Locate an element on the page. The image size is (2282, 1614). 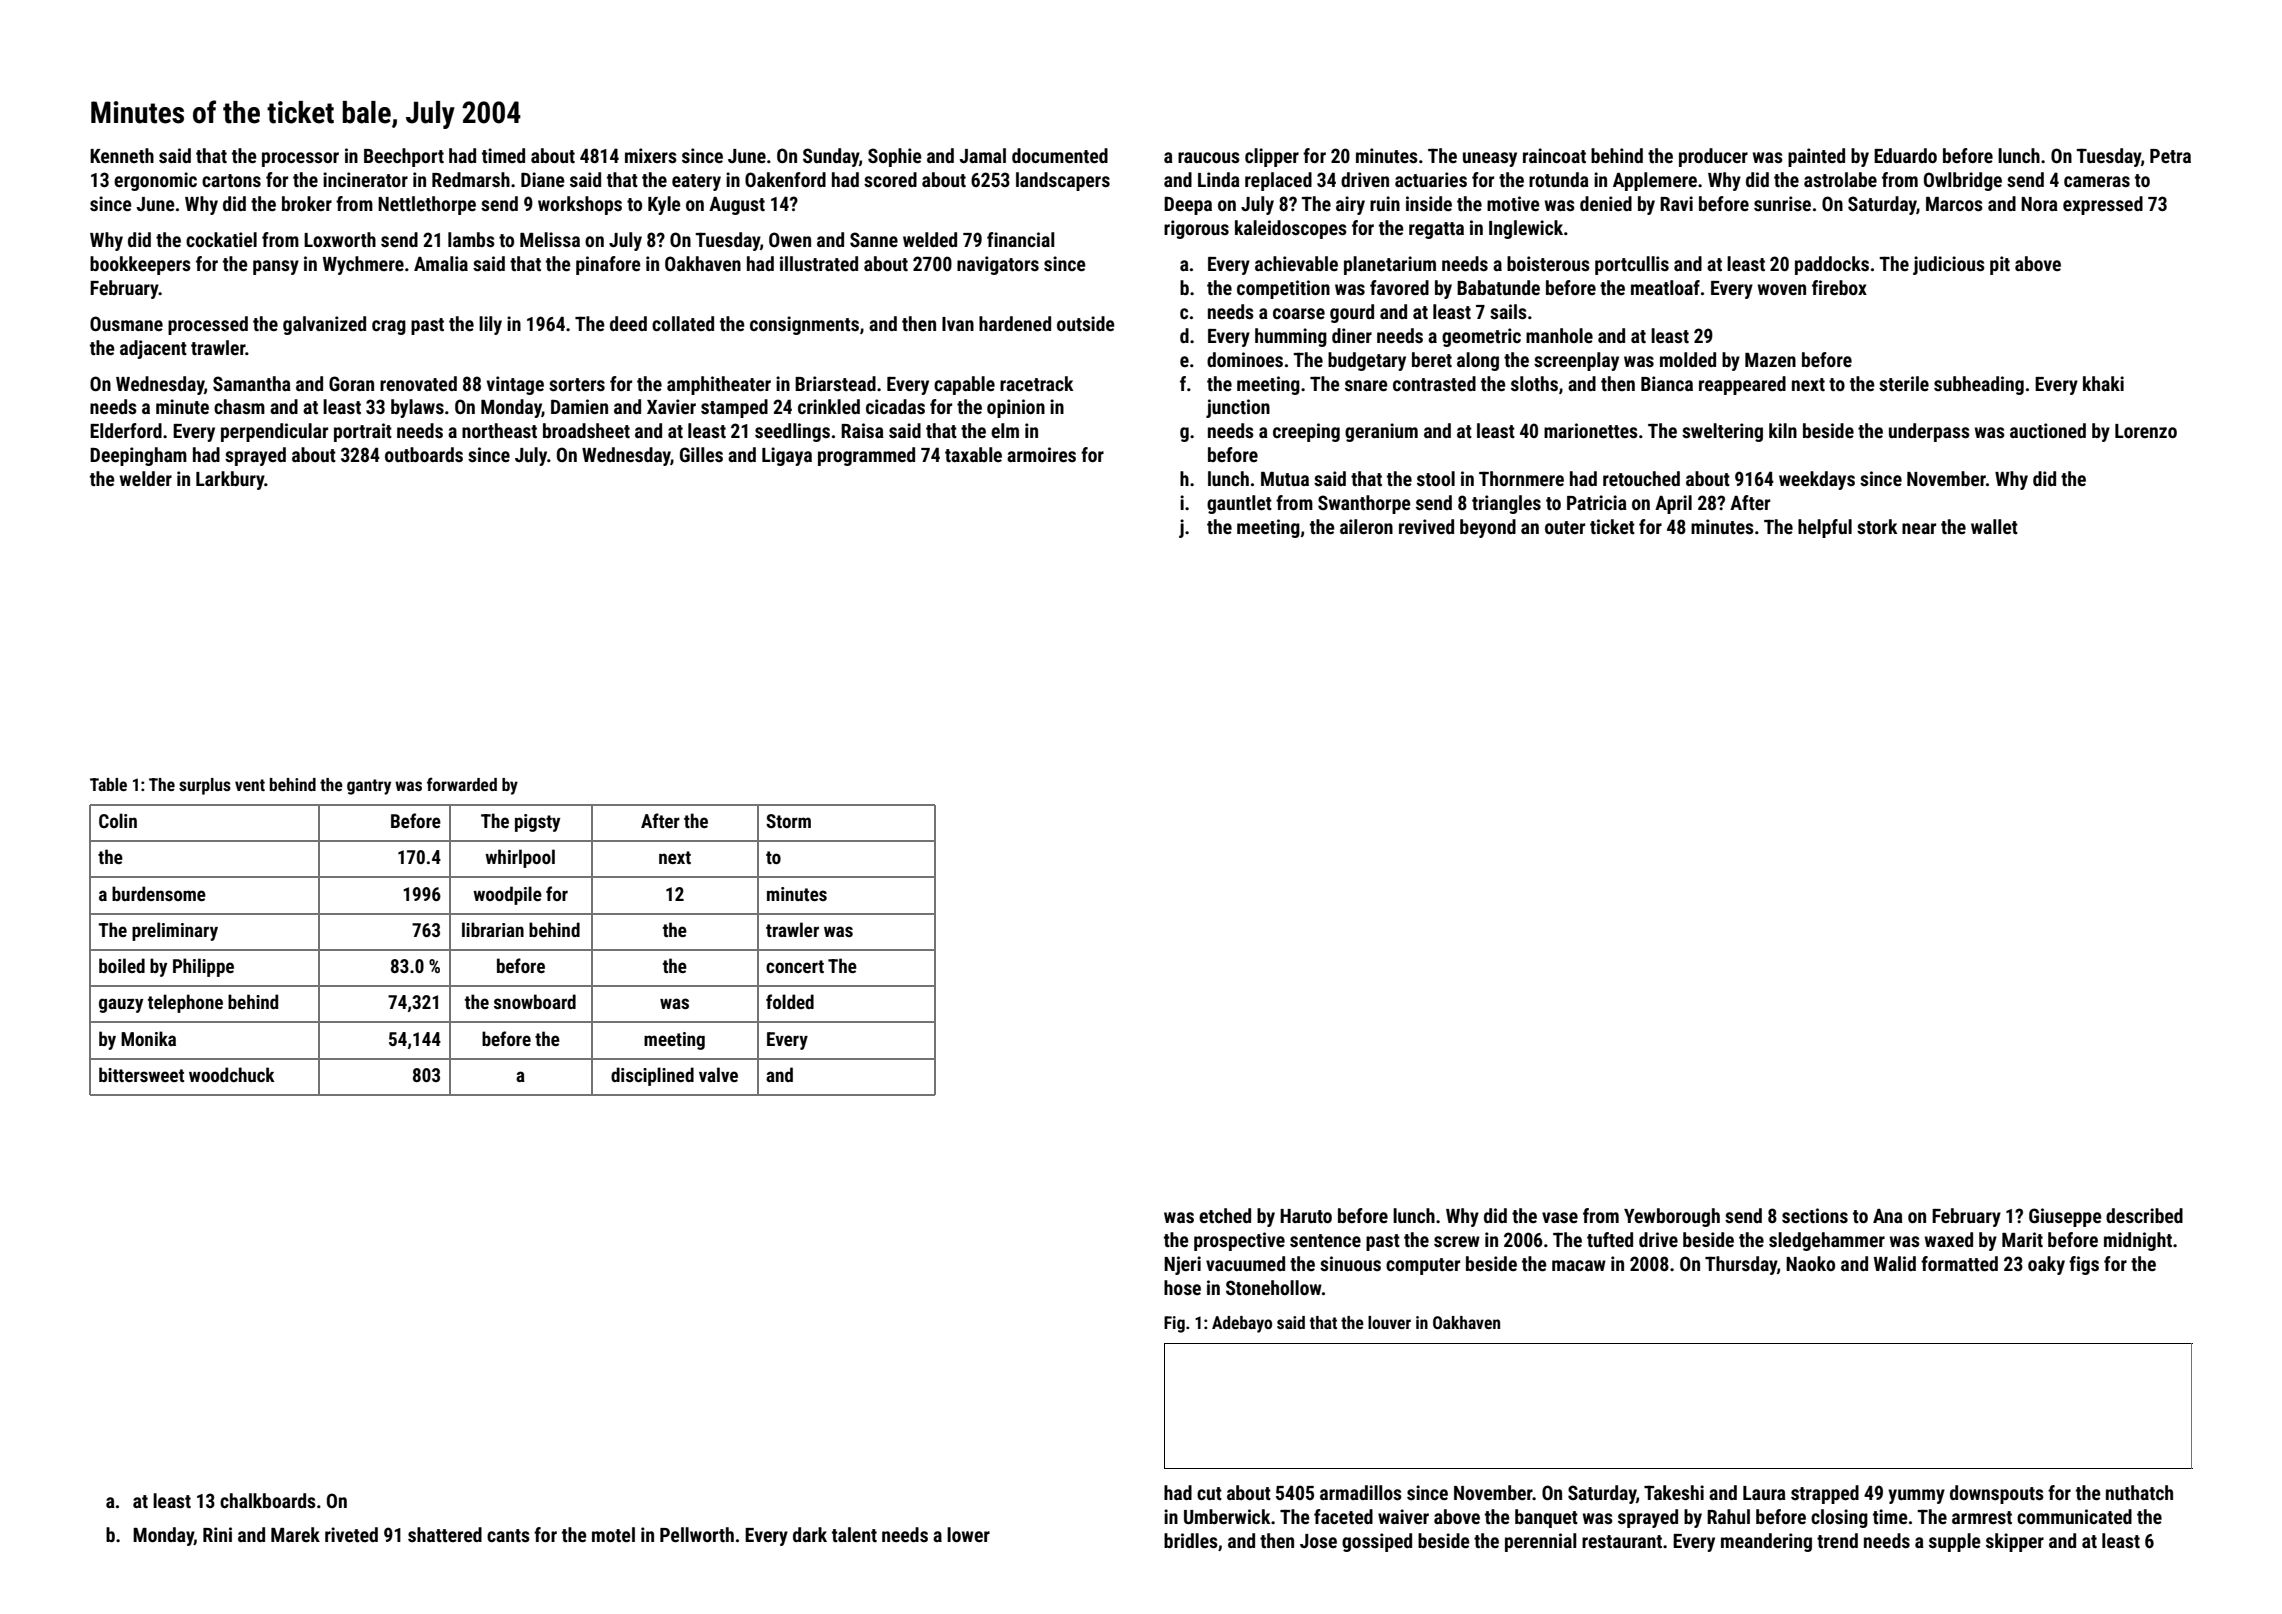
restaurant is located at coordinates (1622, 1541).
